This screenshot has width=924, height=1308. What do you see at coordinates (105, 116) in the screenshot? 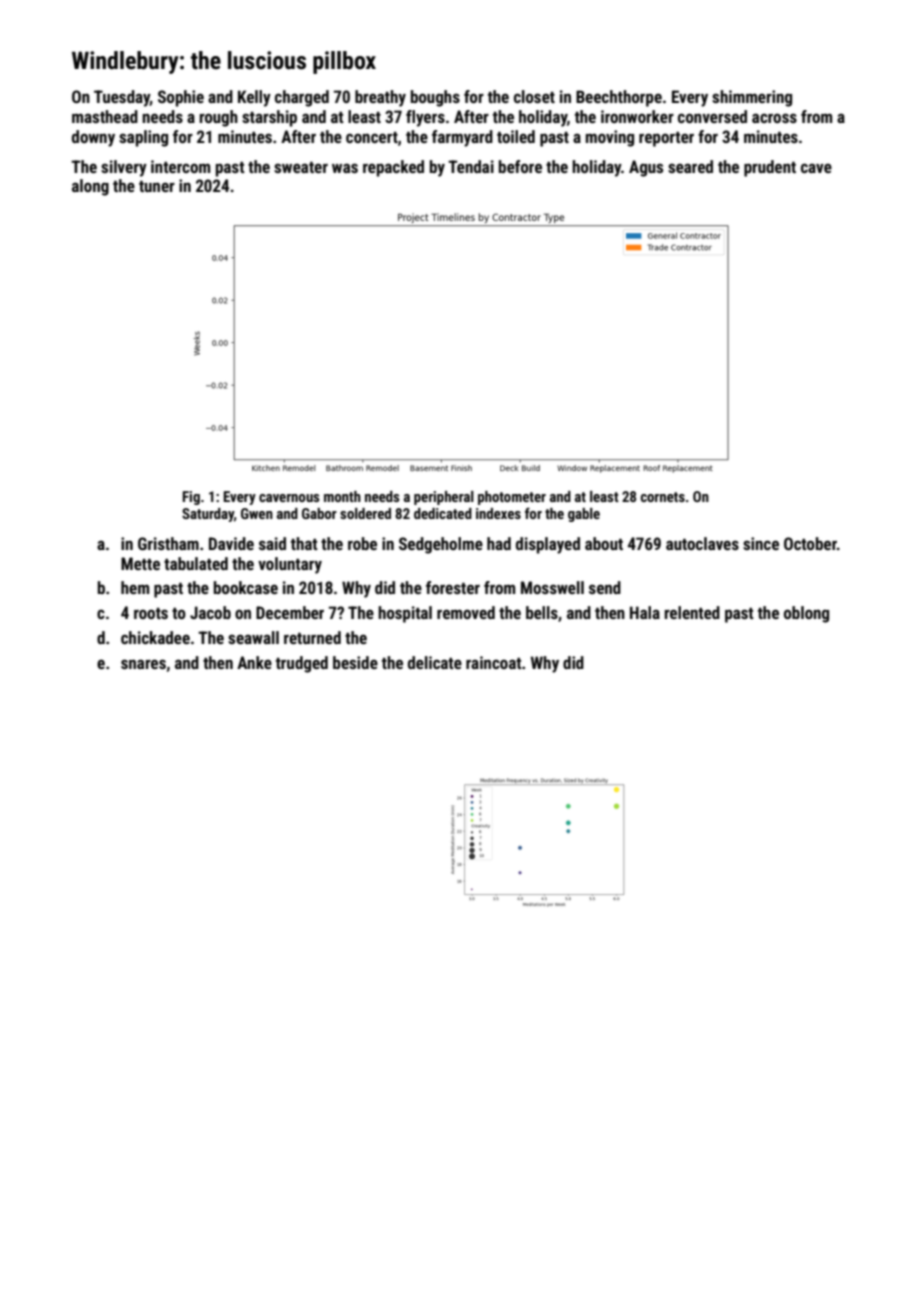
I see `masthead` at bounding box center [105, 116].
